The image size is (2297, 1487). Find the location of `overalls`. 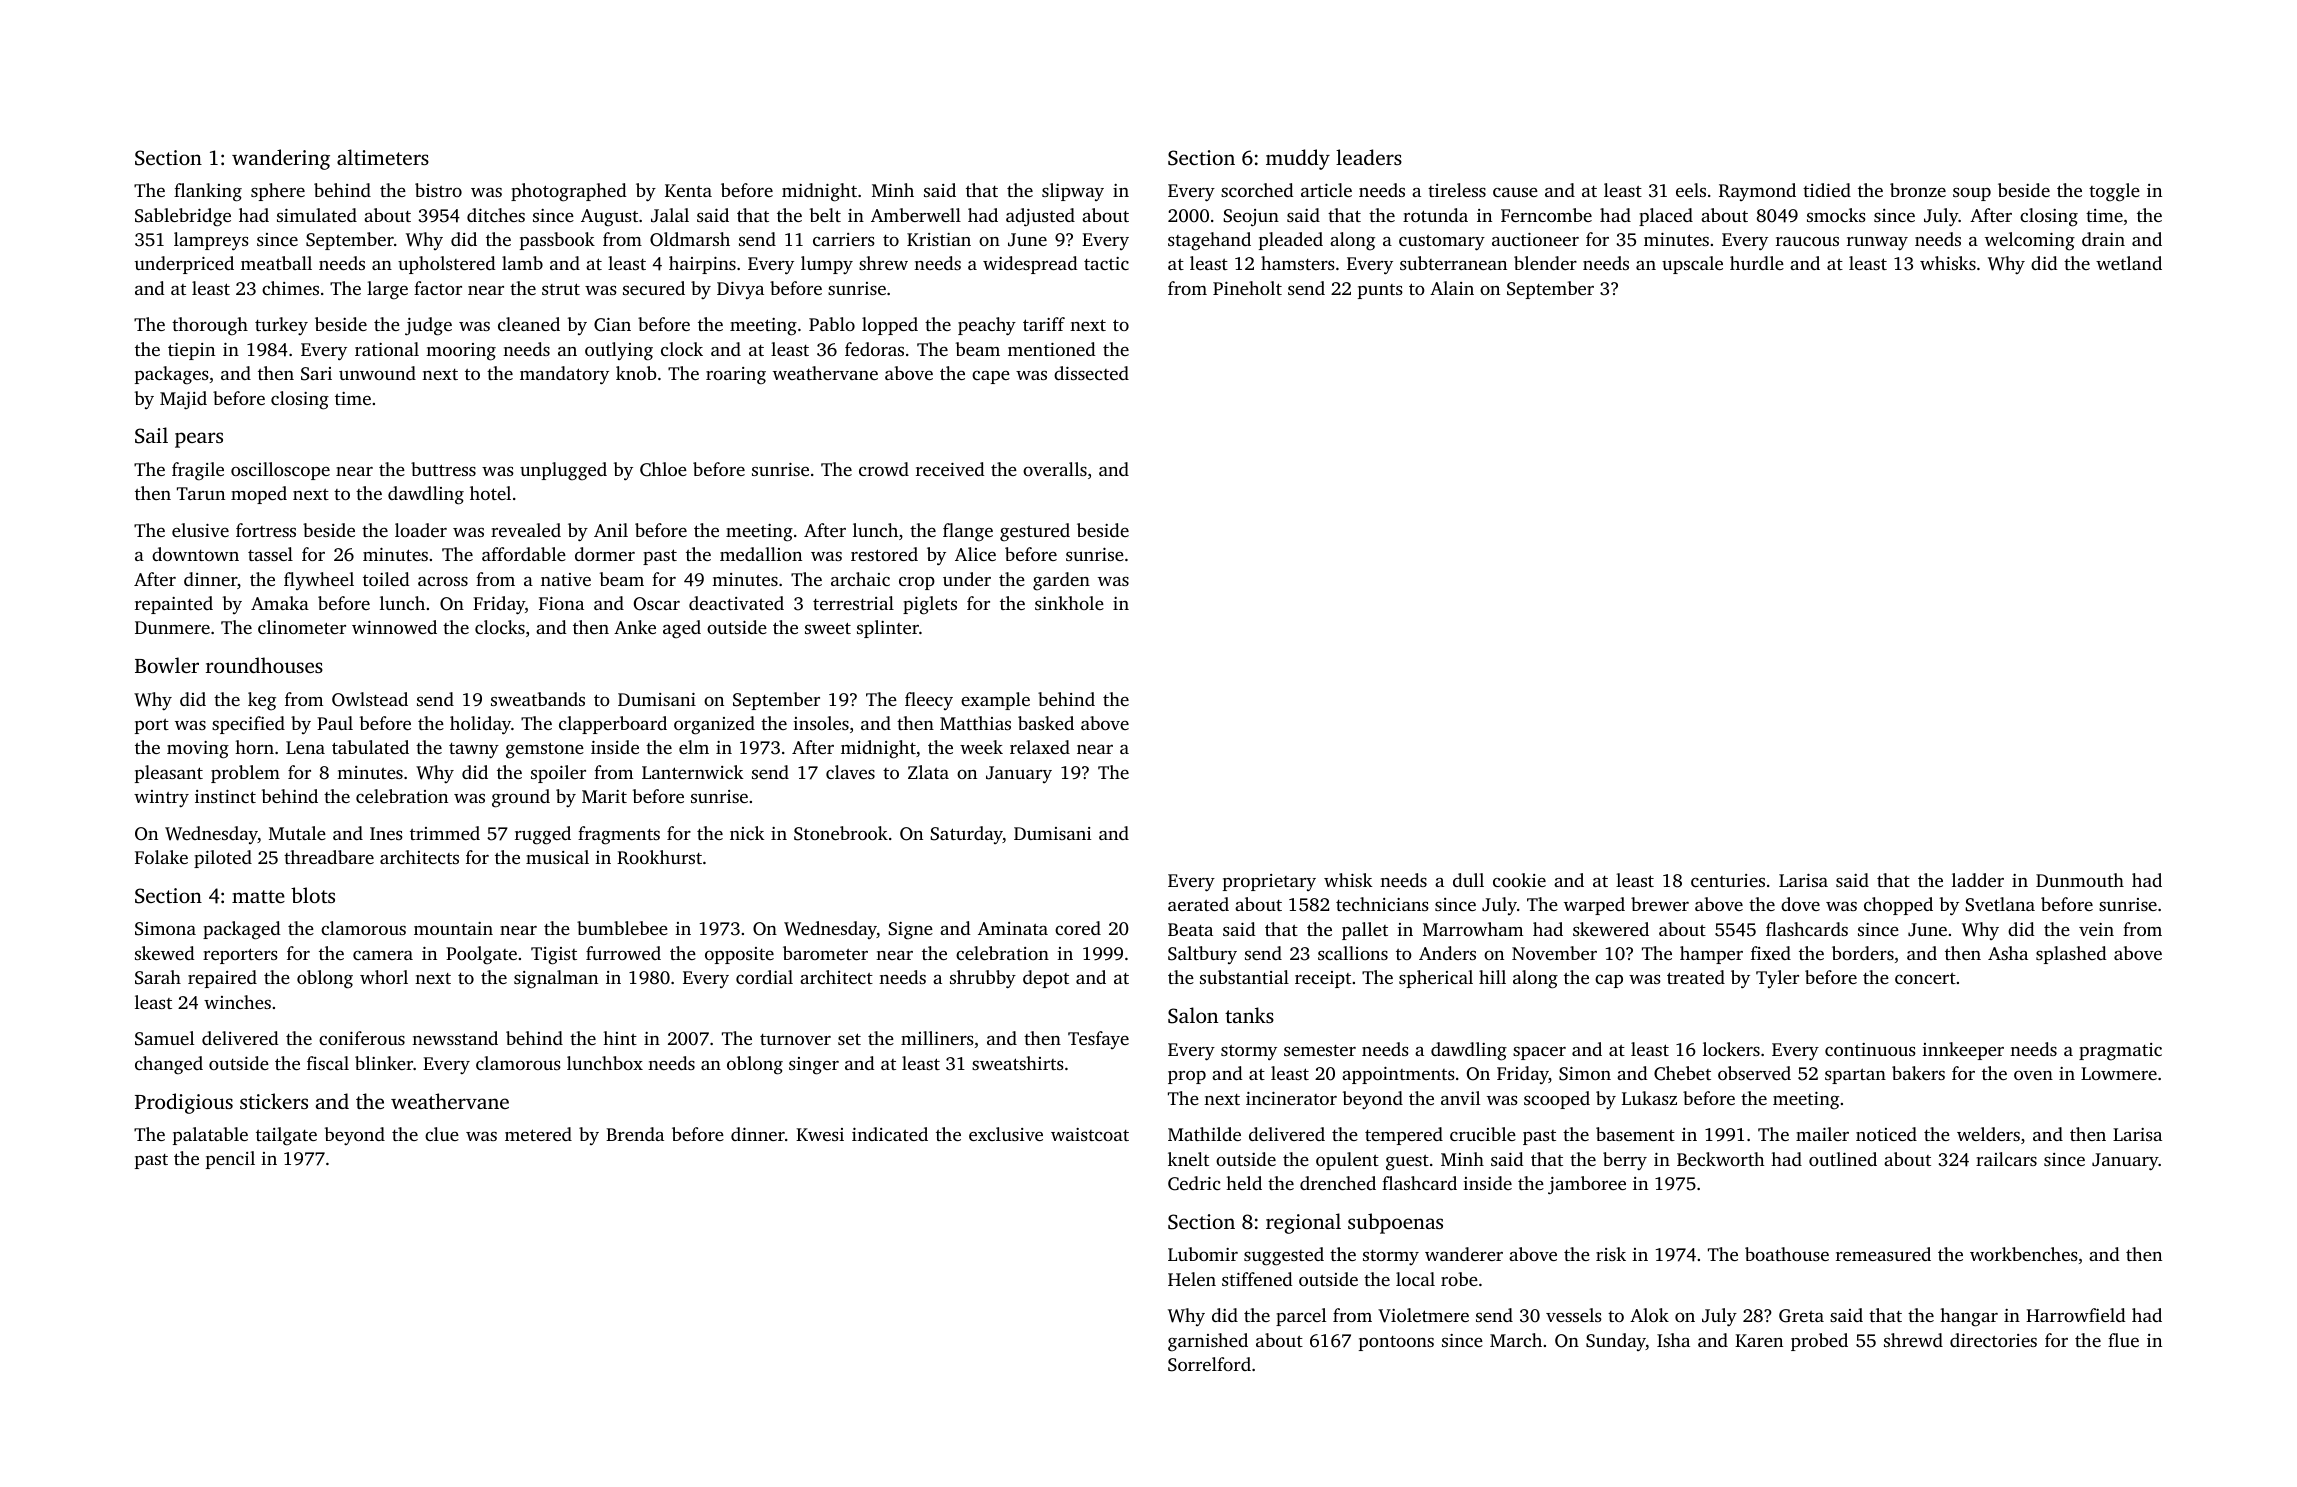

overalls is located at coordinates (1055, 469).
